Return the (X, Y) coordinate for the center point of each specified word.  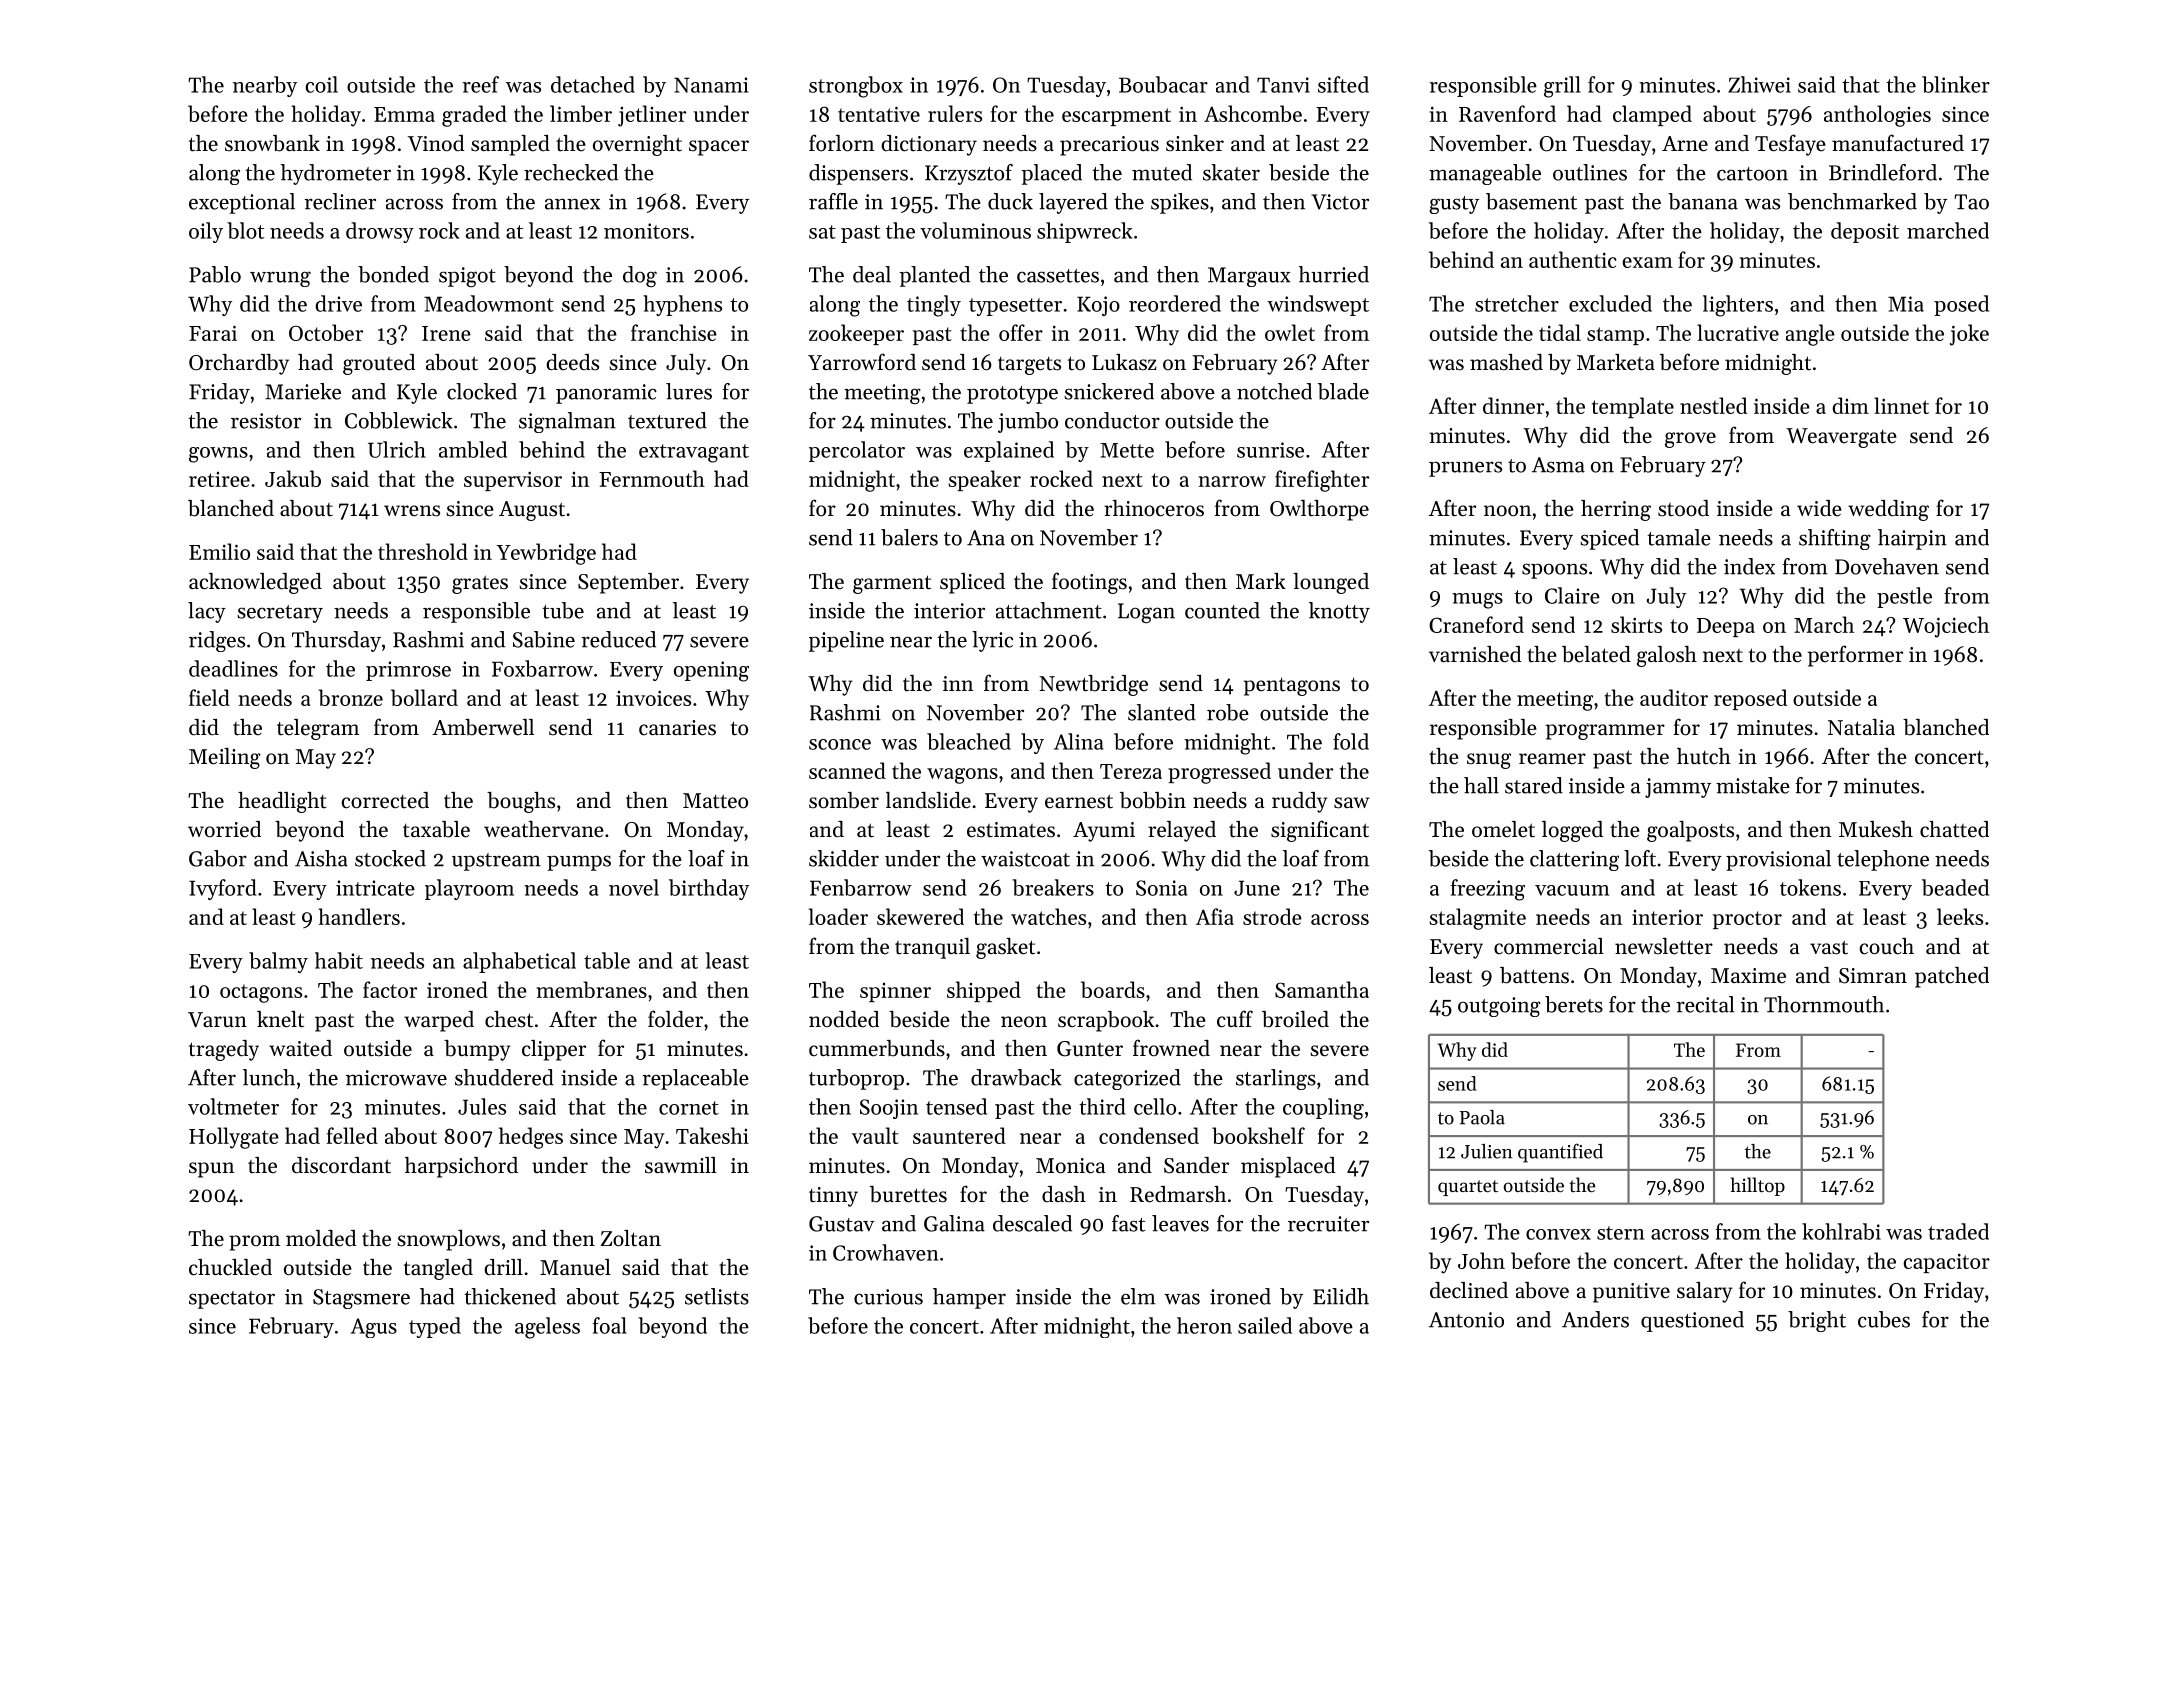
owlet (1290, 332)
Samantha (1322, 989)
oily (206, 232)
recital (1705, 1004)
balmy (278, 962)
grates (480, 584)
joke (1969, 335)
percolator (857, 451)
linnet (1901, 405)
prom (254, 1243)
